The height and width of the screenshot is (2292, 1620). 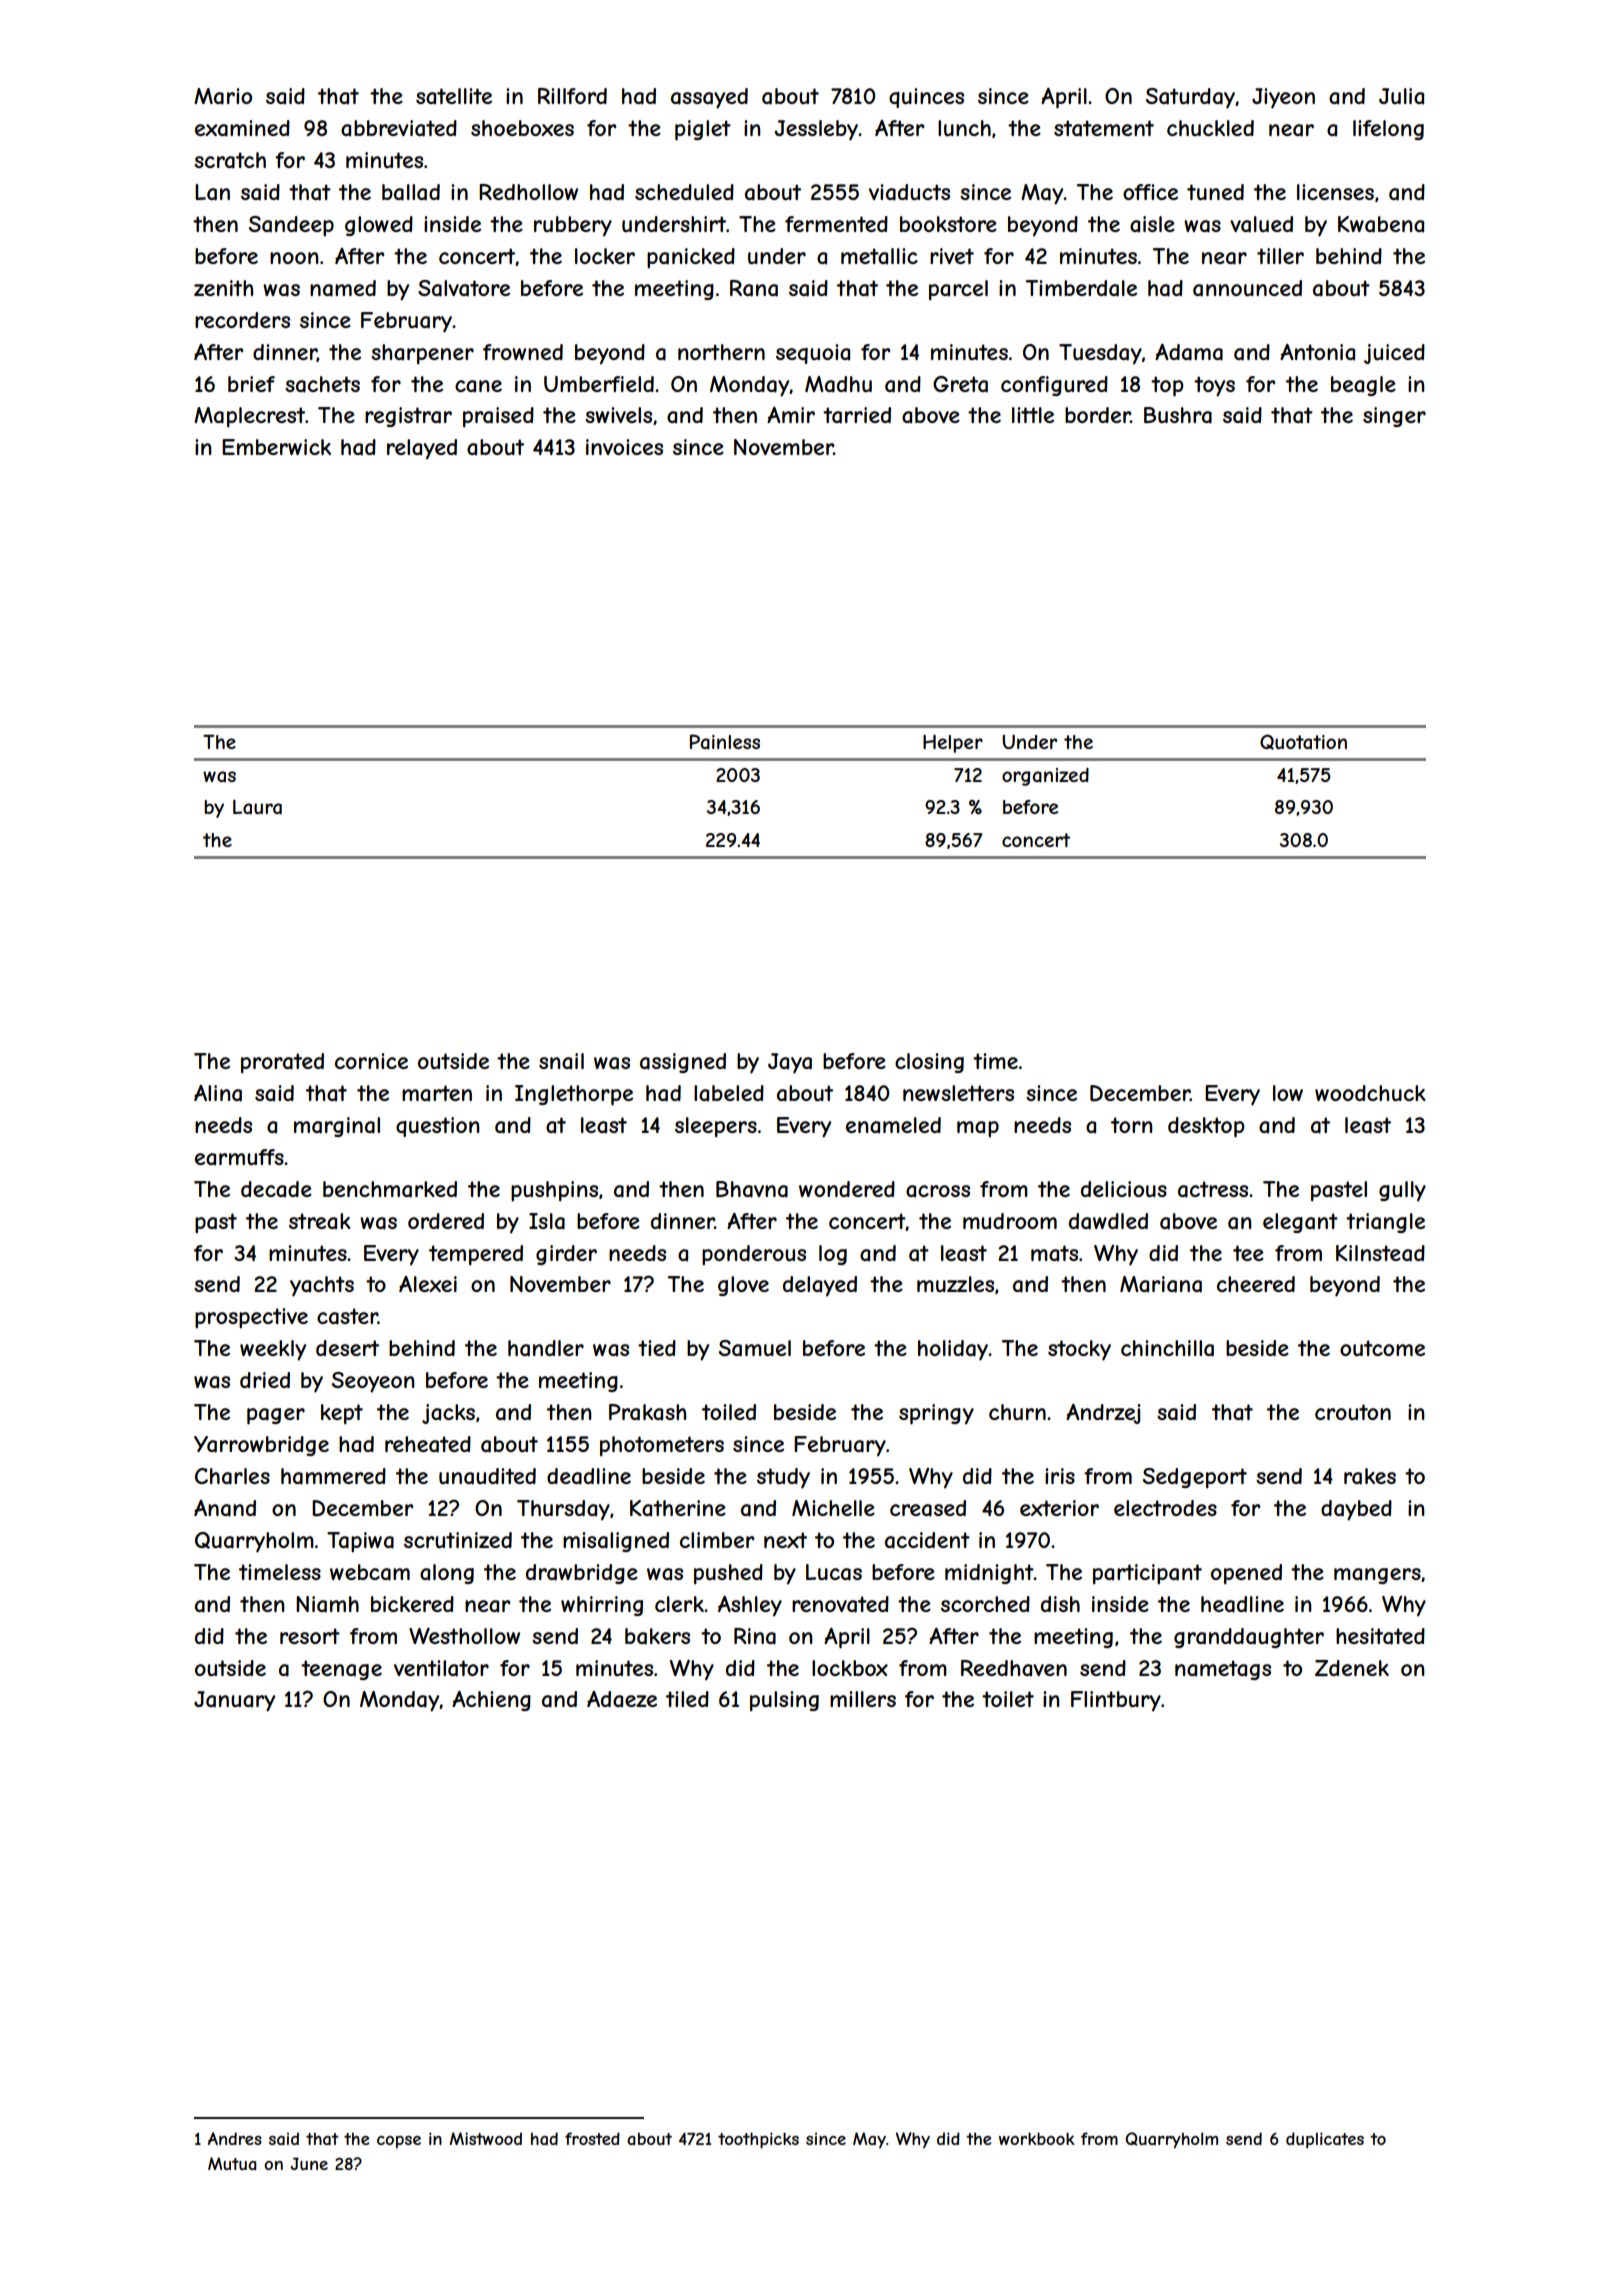 I want to click on Niamh, so click(x=327, y=1604).
